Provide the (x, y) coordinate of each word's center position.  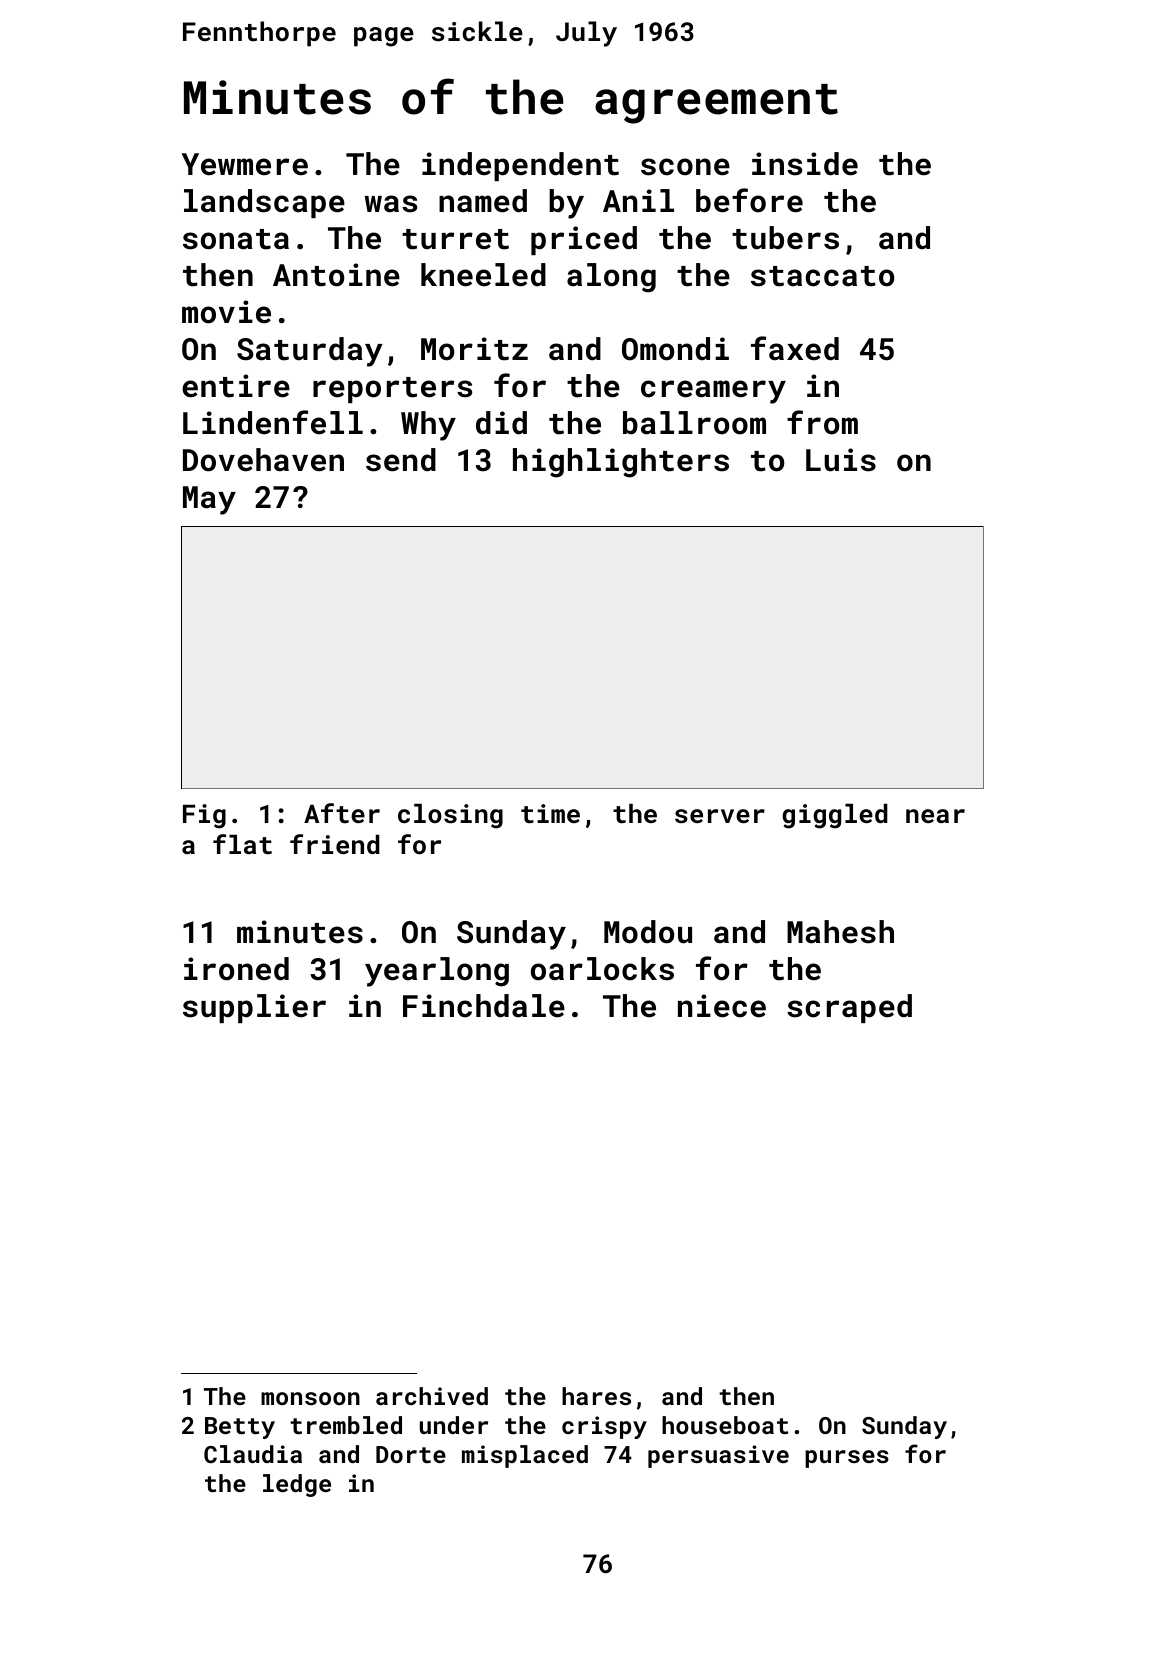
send (401, 460)
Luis (841, 460)
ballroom (694, 423)
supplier (254, 1008)
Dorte (411, 1454)
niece (722, 1006)
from (822, 422)
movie (226, 312)
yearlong (437, 972)
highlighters (621, 463)
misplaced (525, 1456)
